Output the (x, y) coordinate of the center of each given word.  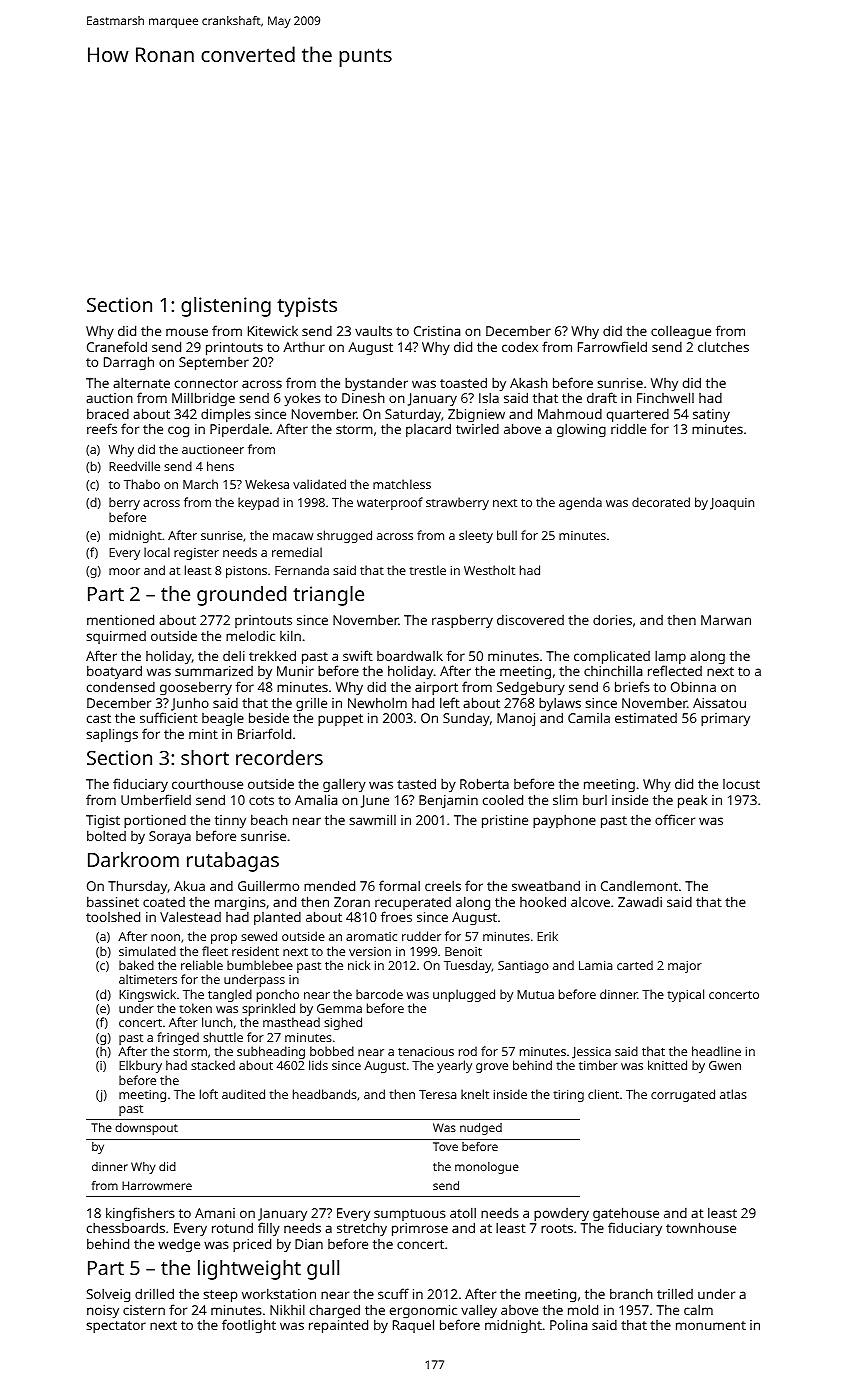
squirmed (116, 637)
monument (711, 1325)
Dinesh (363, 397)
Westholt (489, 570)
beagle (223, 719)
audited (243, 1094)
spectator (116, 1327)
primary (725, 719)
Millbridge (203, 399)
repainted (338, 1326)
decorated (661, 502)
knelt (475, 1094)
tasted (416, 783)
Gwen (725, 1065)
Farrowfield (612, 346)
